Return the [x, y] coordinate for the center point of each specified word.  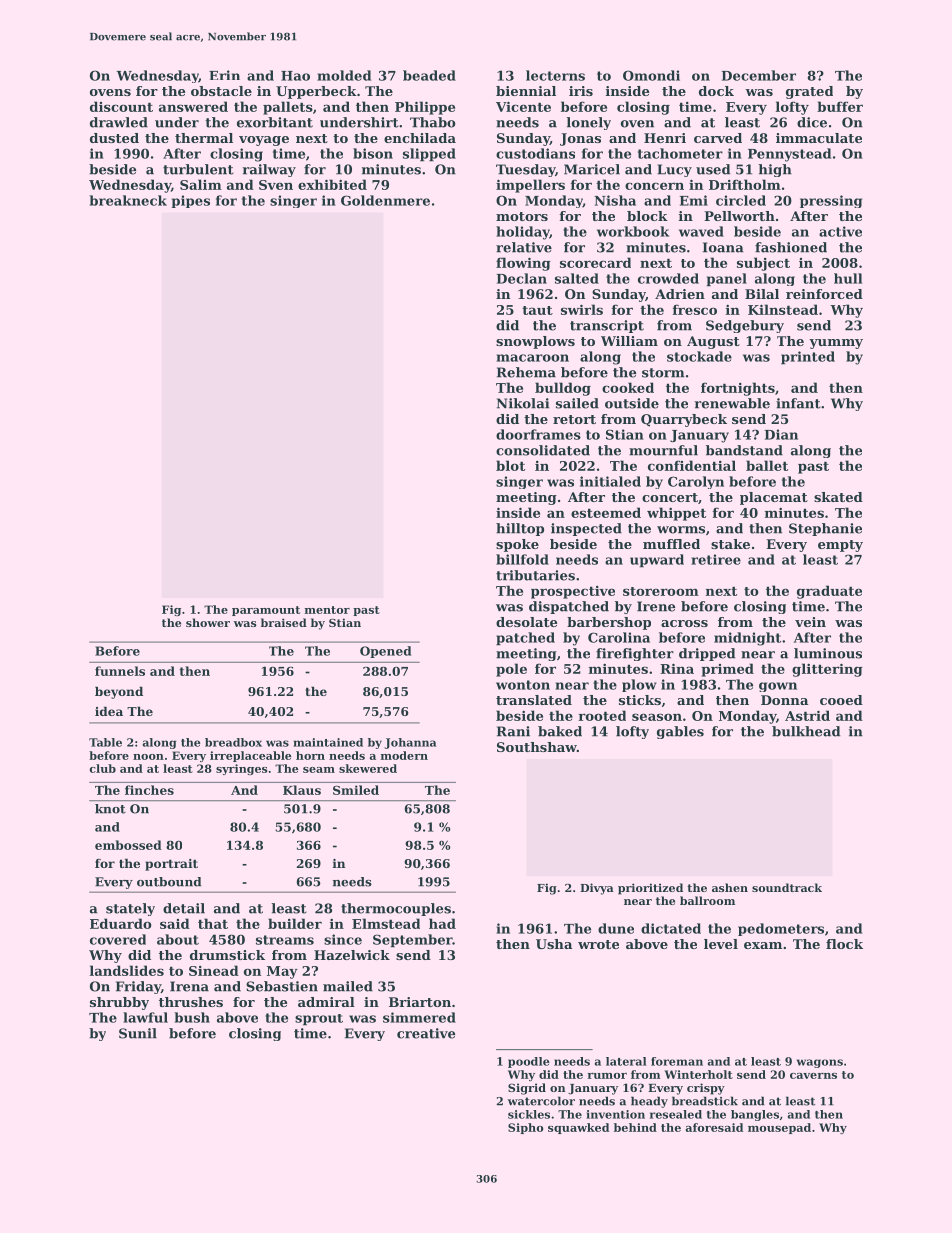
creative [426, 1033]
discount [121, 106]
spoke [517, 545]
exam [763, 945]
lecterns [555, 75]
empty [840, 546]
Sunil [138, 1033]
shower [208, 622]
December [759, 75]
